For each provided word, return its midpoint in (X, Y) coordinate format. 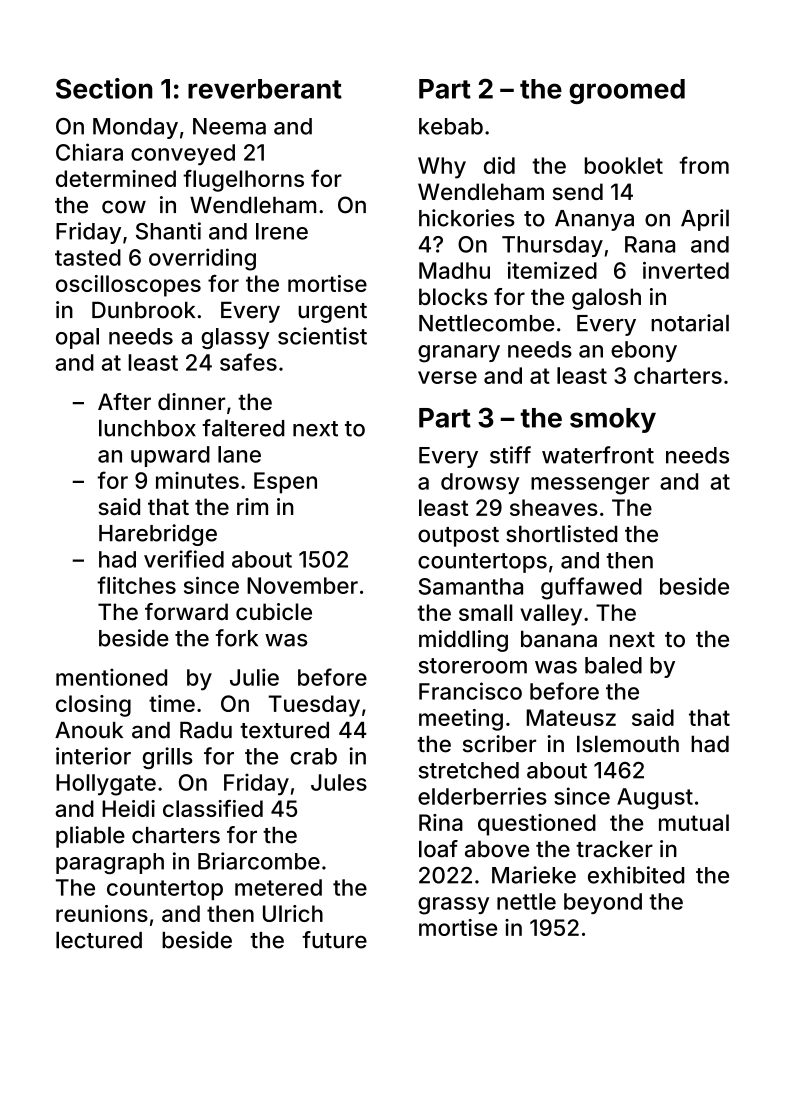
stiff (510, 455)
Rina (441, 822)
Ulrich (293, 913)
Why (442, 168)
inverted (686, 270)
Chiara (89, 152)
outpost (458, 537)
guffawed (591, 588)
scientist (322, 336)
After (124, 401)
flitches (136, 585)
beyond (603, 903)
